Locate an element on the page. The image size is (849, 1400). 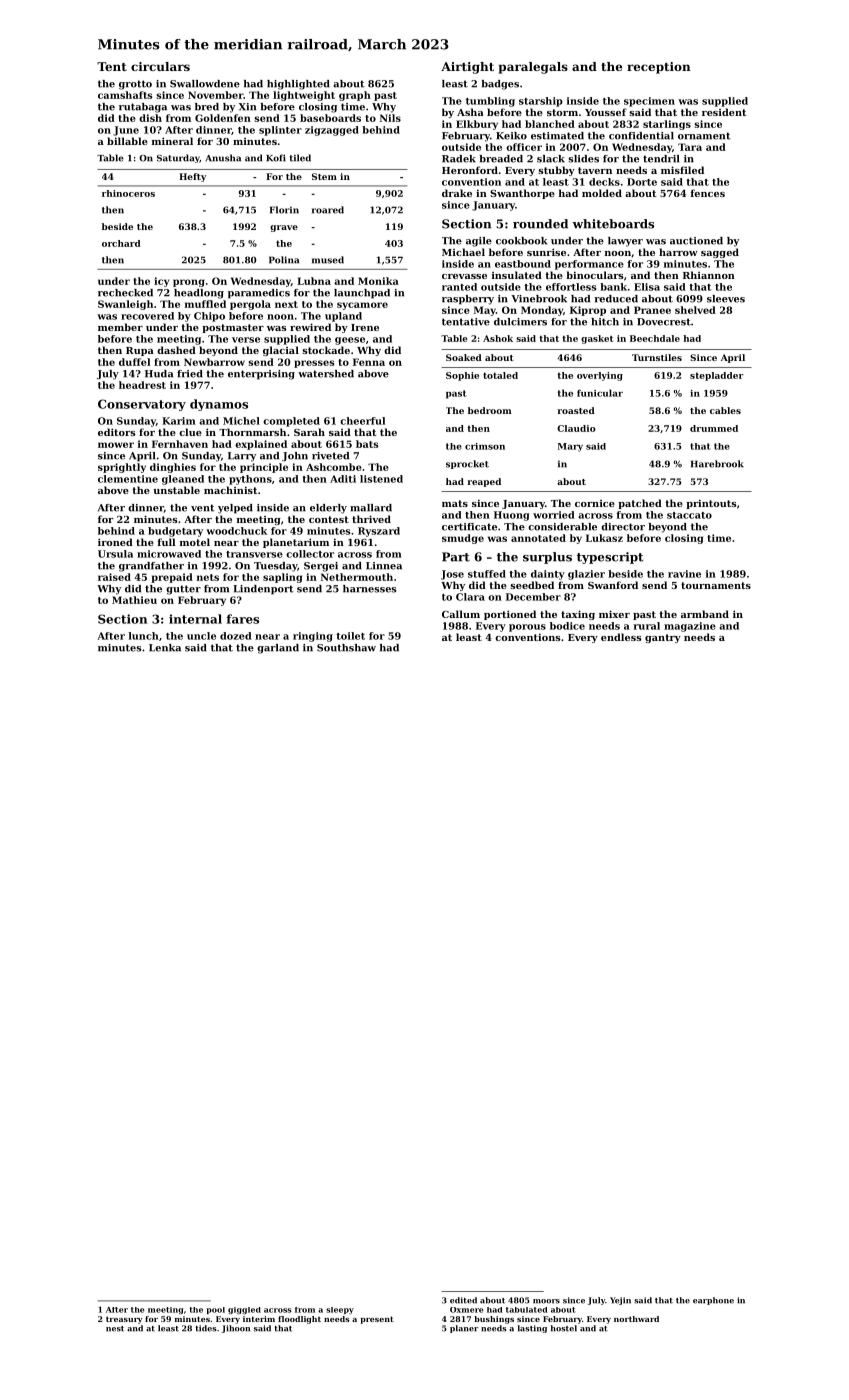
printouts is located at coordinates (711, 504).
